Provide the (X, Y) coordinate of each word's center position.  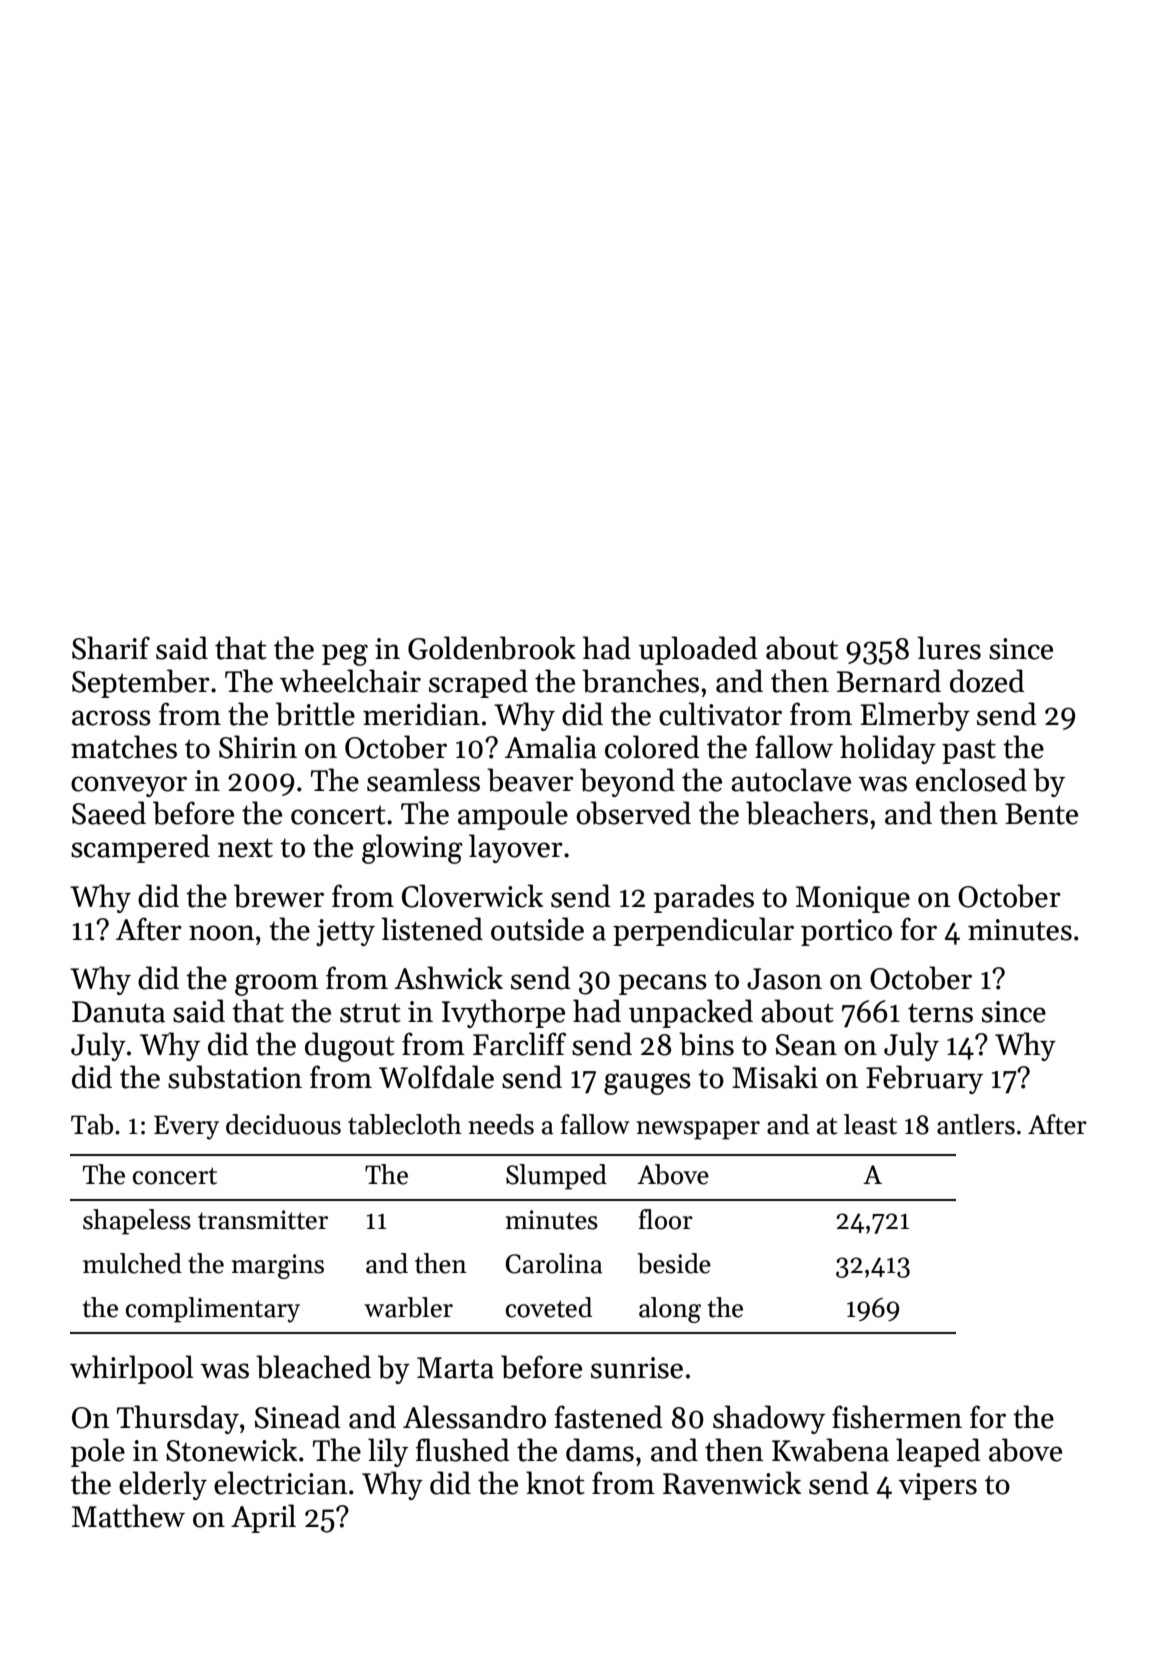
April (263, 1518)
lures (949, 648)
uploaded (698, 650)
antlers (976, 1124)
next (245, 848)
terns (940, 1013)
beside (674, 1263)
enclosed (971, 780)
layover (516, 848)
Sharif (111, 648)
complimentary (213, 1310)
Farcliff (519, 1044)
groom (276, 985)
